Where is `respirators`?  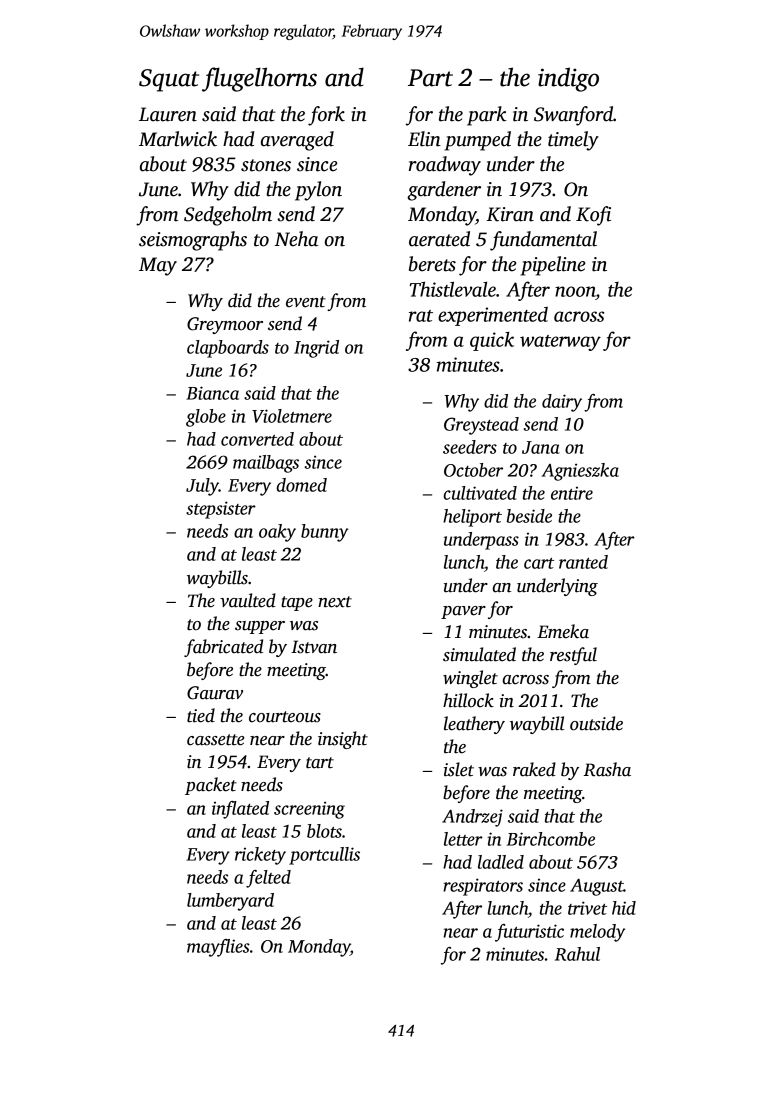 respirators is located at coordinates (483, 887).
